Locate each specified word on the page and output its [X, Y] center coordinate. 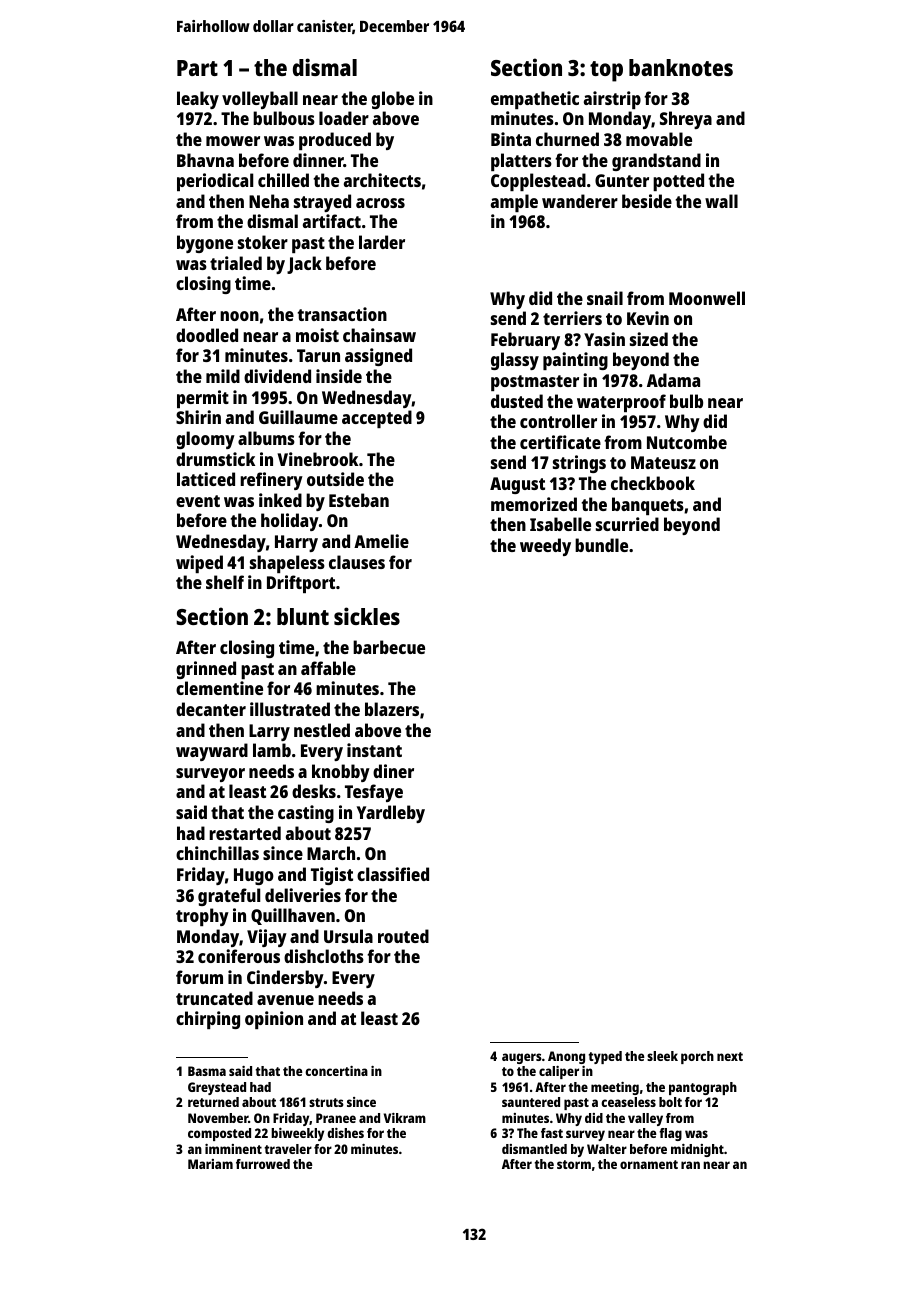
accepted [377, 419]
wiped [199, 564]
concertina [336, 1071]
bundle [601, 545]
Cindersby [285, 979]
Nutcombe [687, 442]
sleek [662, 1056]
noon [239, 316]
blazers [392, 709]
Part [197, 68]
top [606, 71]
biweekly [297, 1134]
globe [392, 100]
